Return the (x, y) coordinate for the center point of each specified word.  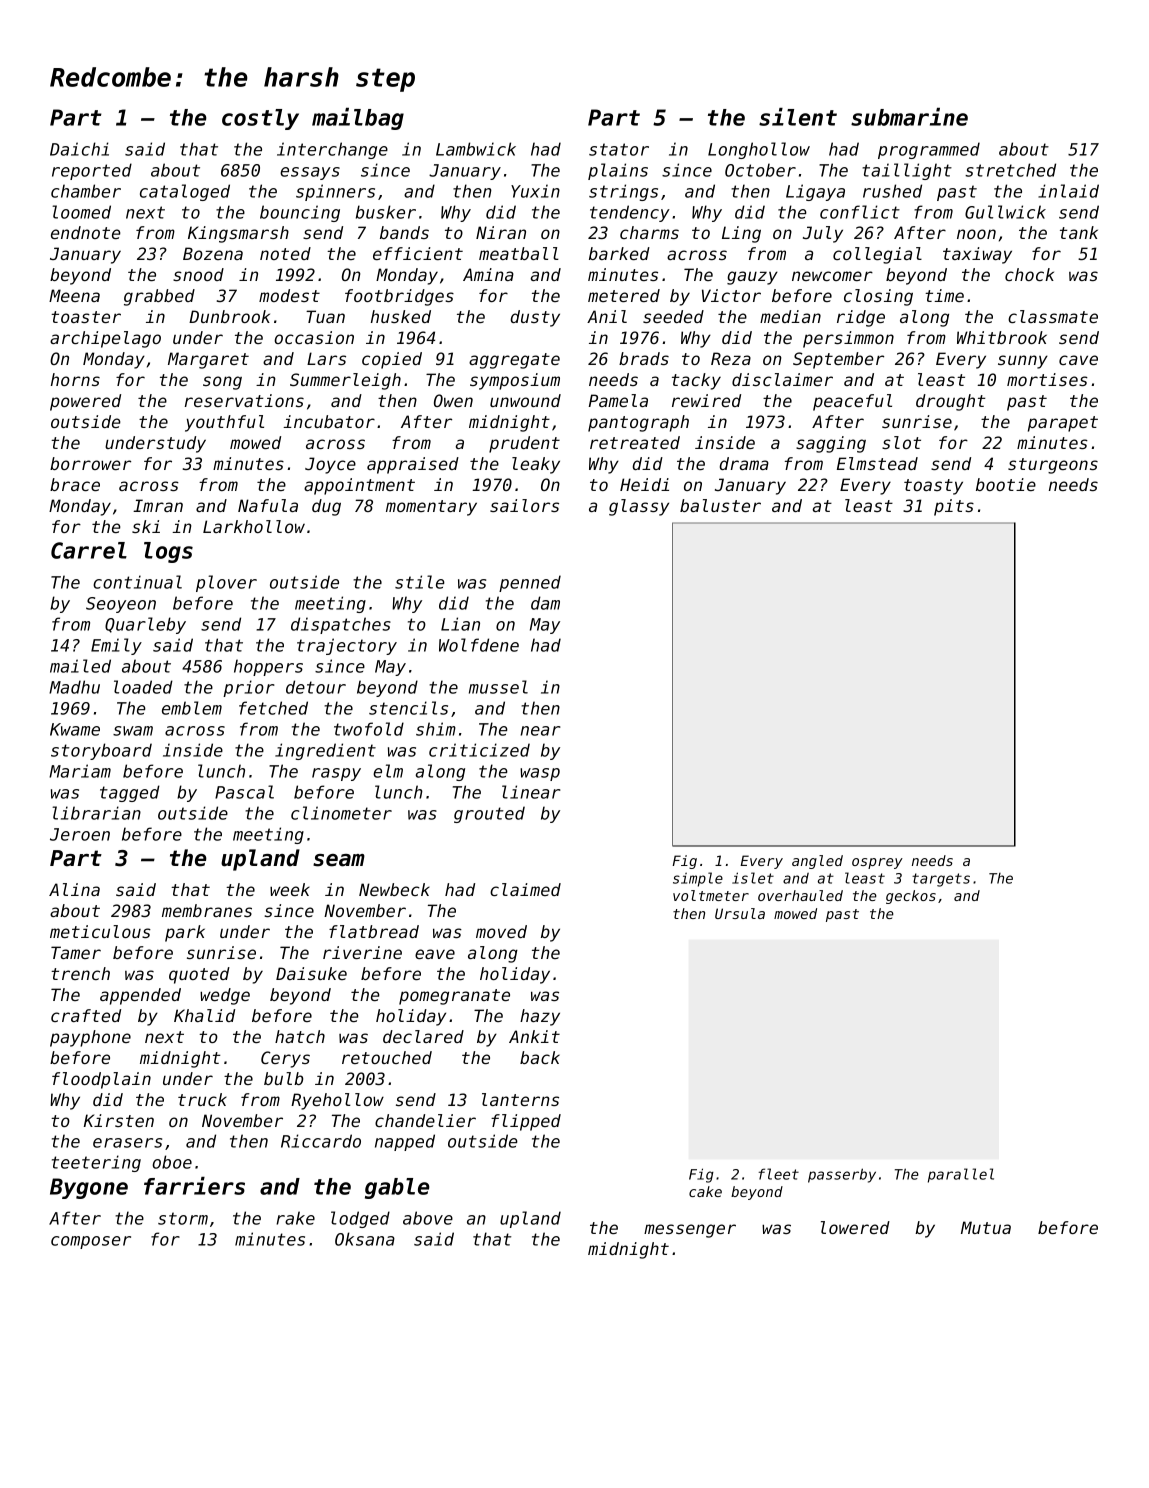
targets (941, 880)
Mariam (80, 771)
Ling (741, 234)
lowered (855, 1227)
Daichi (79, 149)
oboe (172, 1162)
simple (698, 879)
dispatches (341, 625)
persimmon (848, 339)
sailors (524, 505)
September (838, 360)
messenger (690, 1231)
